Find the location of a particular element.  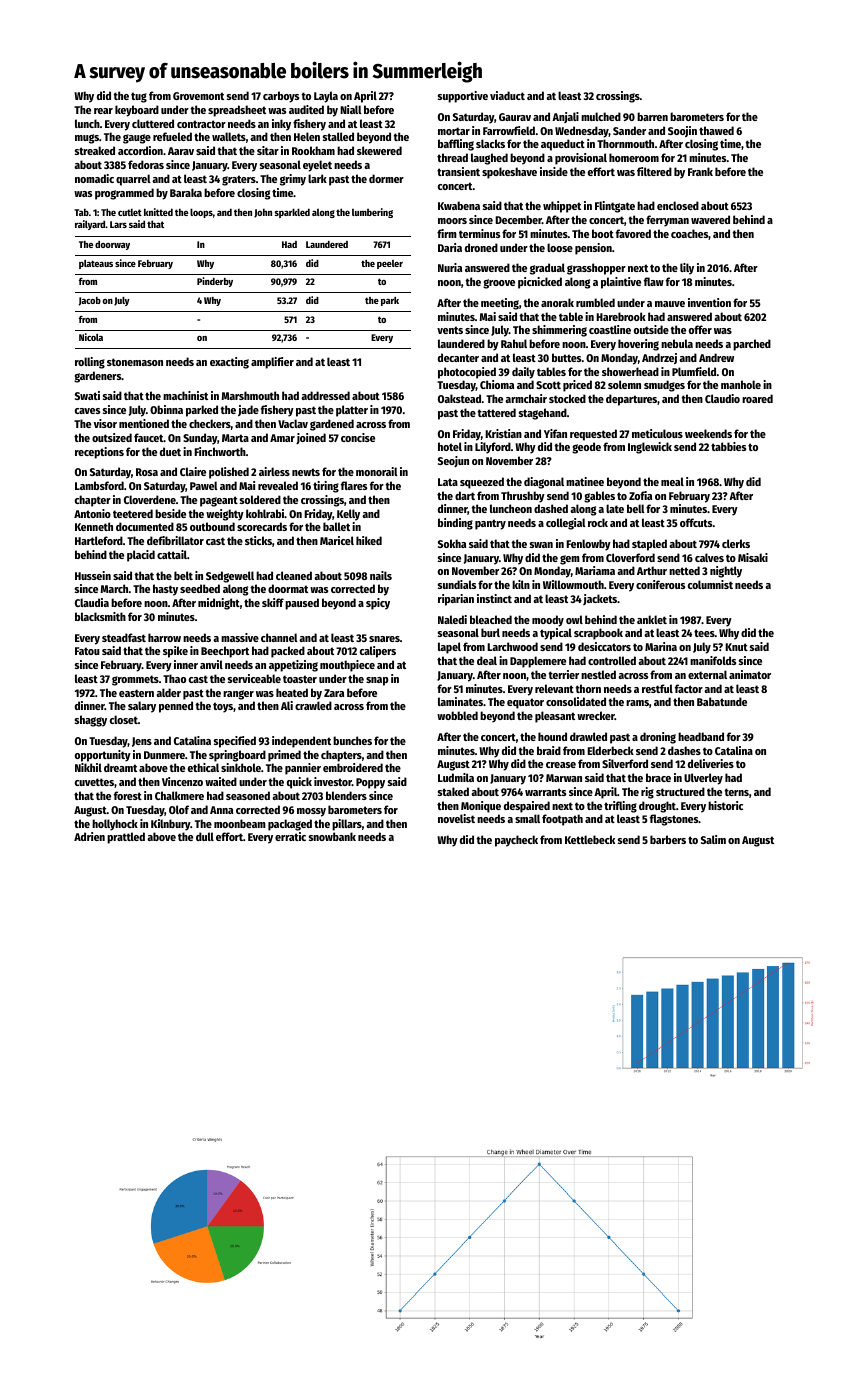

dull is located at coordinates (205, 836).
